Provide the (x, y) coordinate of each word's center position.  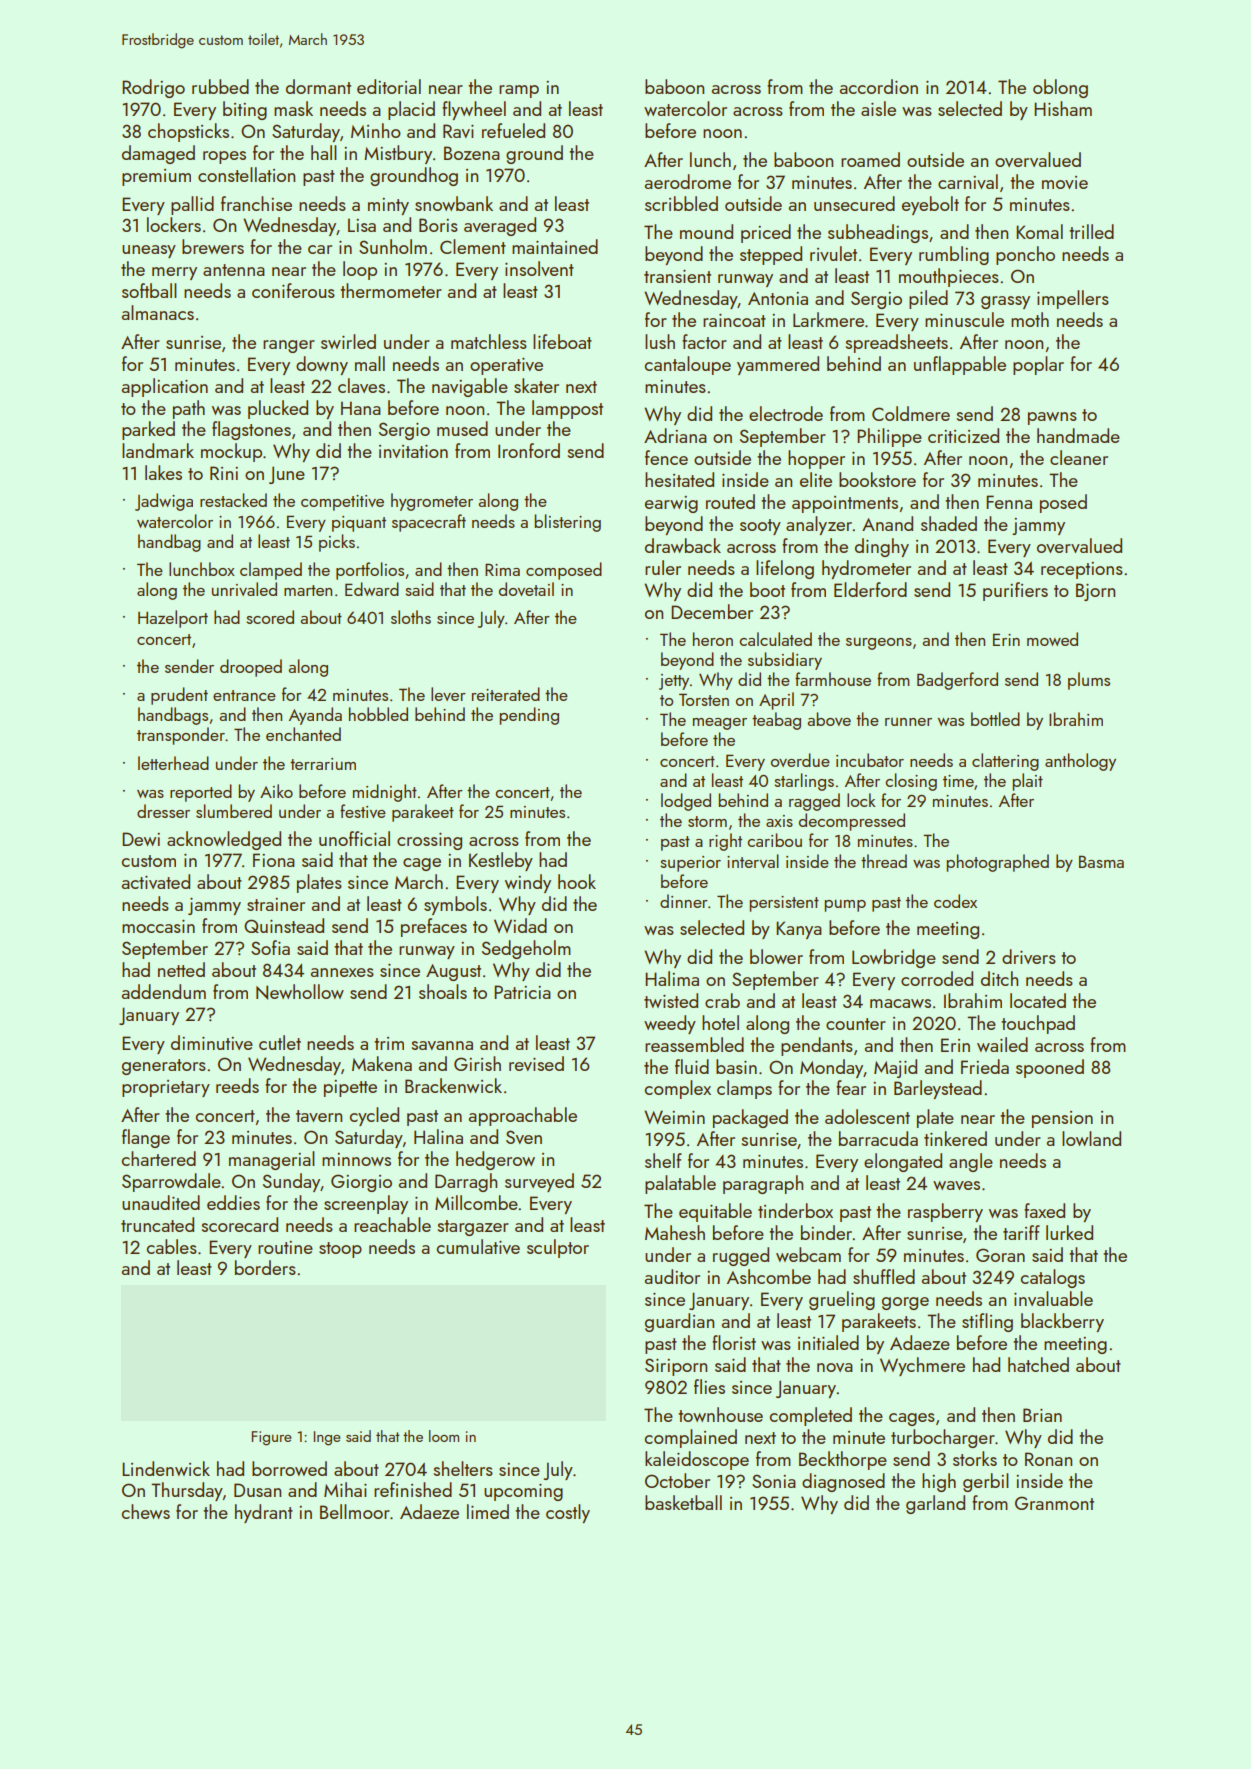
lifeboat (562, 341)
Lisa (362, 225)
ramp (519, 91)
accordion (879, 86)
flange (146, 1138)
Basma (1101, 861)
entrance (244, 695)
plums (1089, 681)
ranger (289, 346)
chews (146, 1511)
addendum (164, 991)
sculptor (558, 1248)
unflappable (960, 365)
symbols (455, 905)
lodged (686, 802)
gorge (905, 1303)
